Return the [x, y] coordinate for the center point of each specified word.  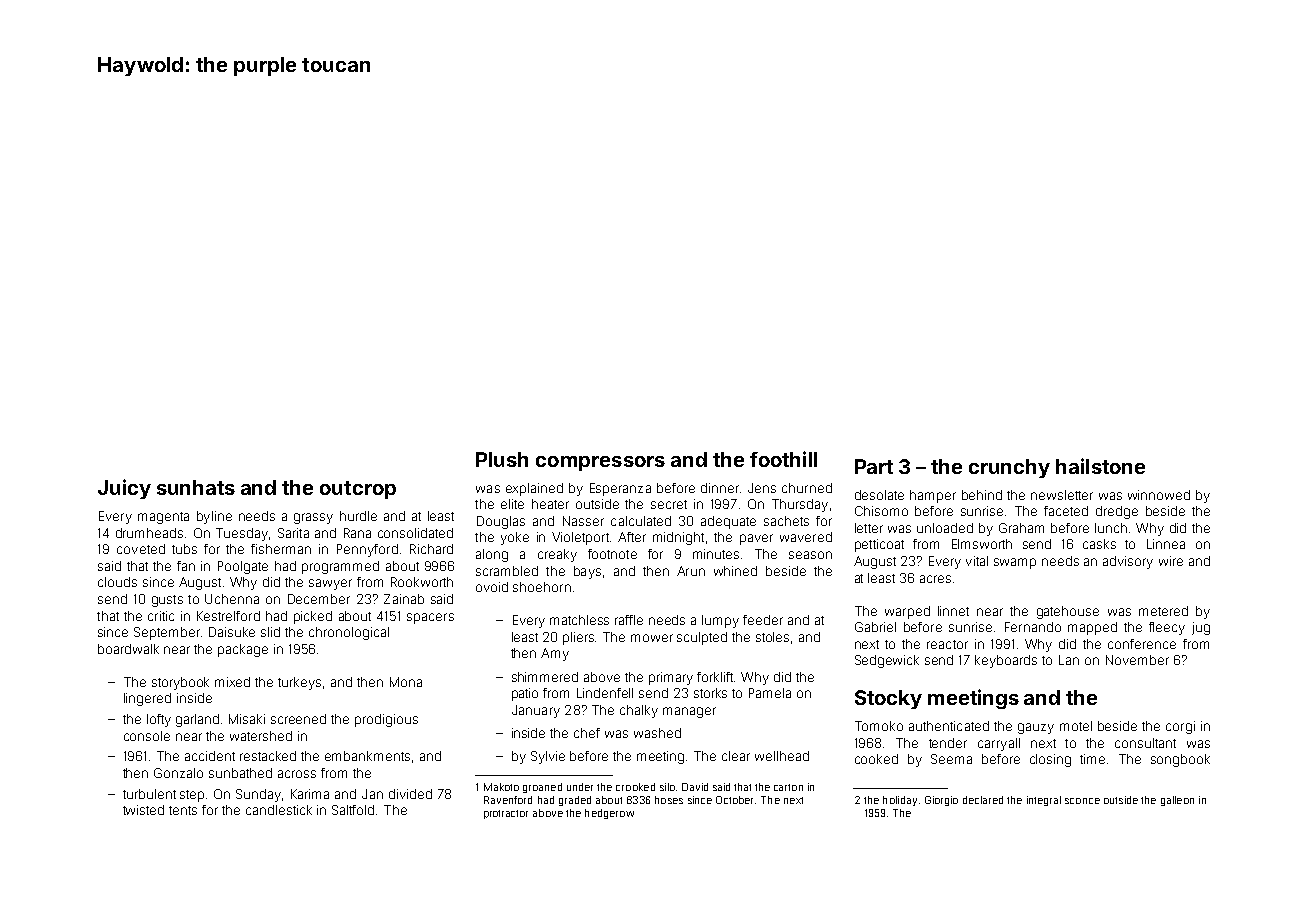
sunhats [196, 487]
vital [977, 561]
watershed [261, 736]
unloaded [945, 528]
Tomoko [879, 726]
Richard [431, 549]
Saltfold [353, 810]
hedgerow [609, 814]
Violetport [580, 538]
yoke [515, 538]
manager [689, 712]
